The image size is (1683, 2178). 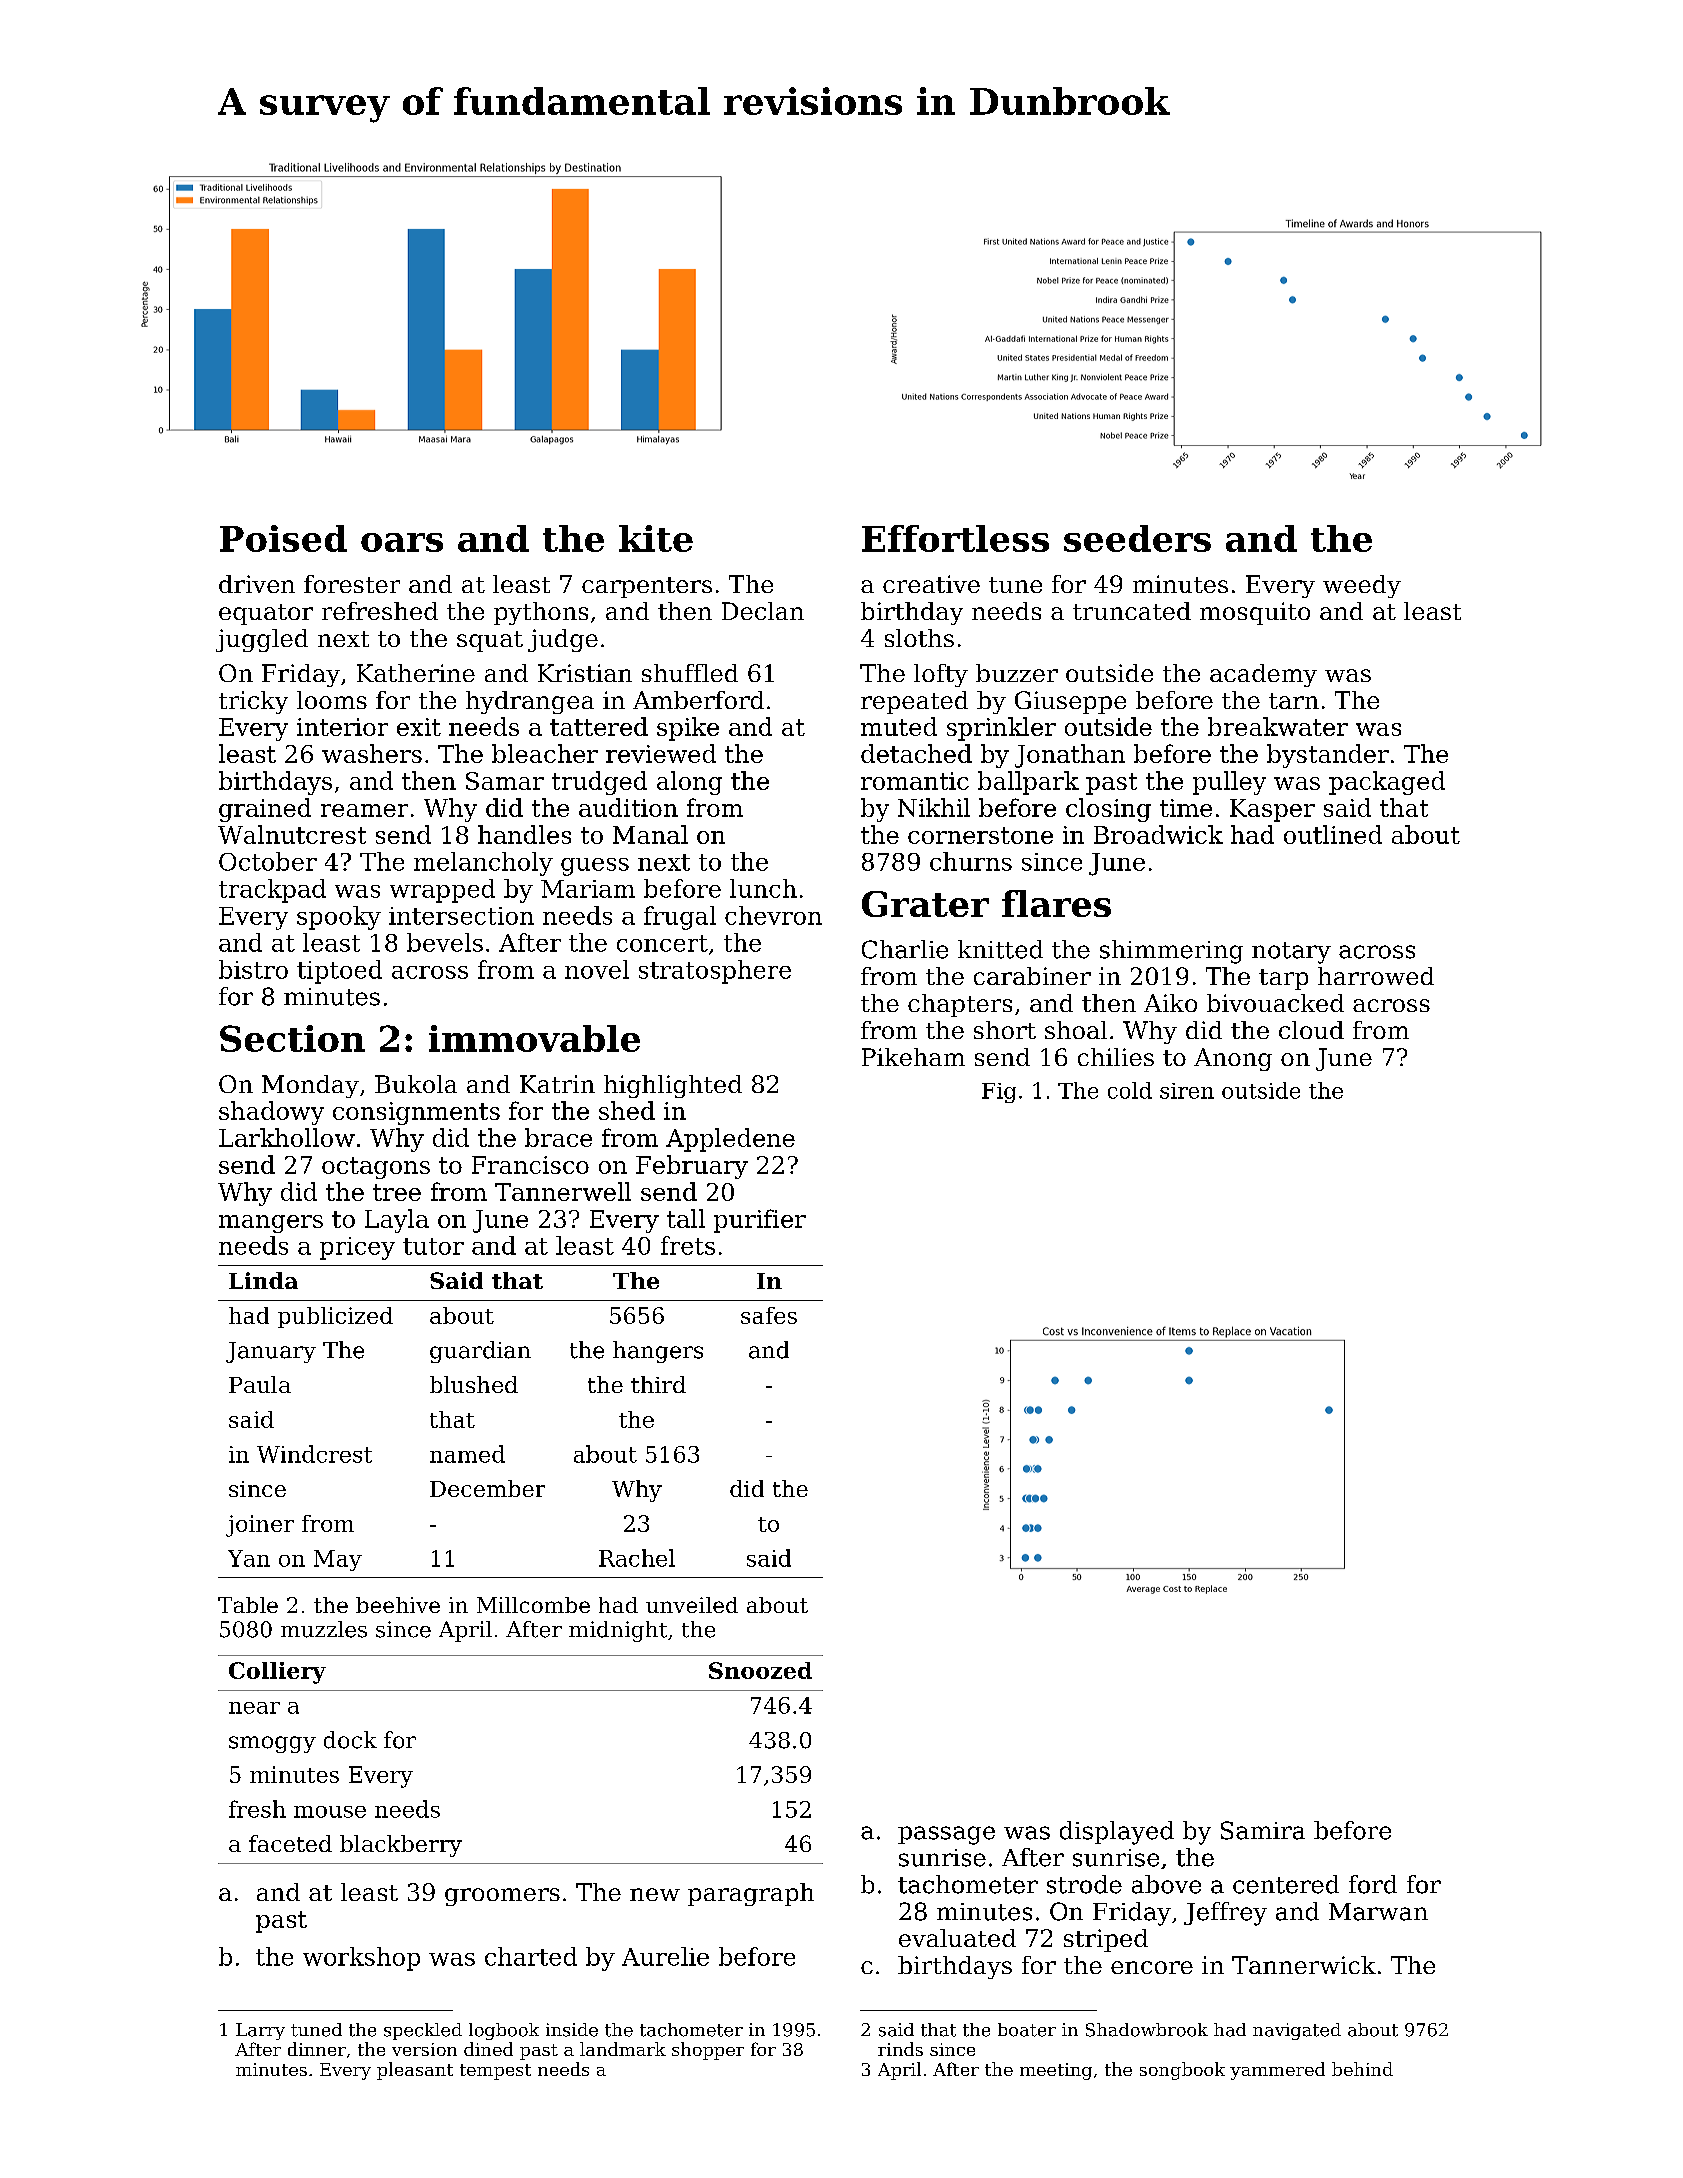 I want to click on driven, so click(x=257, y=584).
